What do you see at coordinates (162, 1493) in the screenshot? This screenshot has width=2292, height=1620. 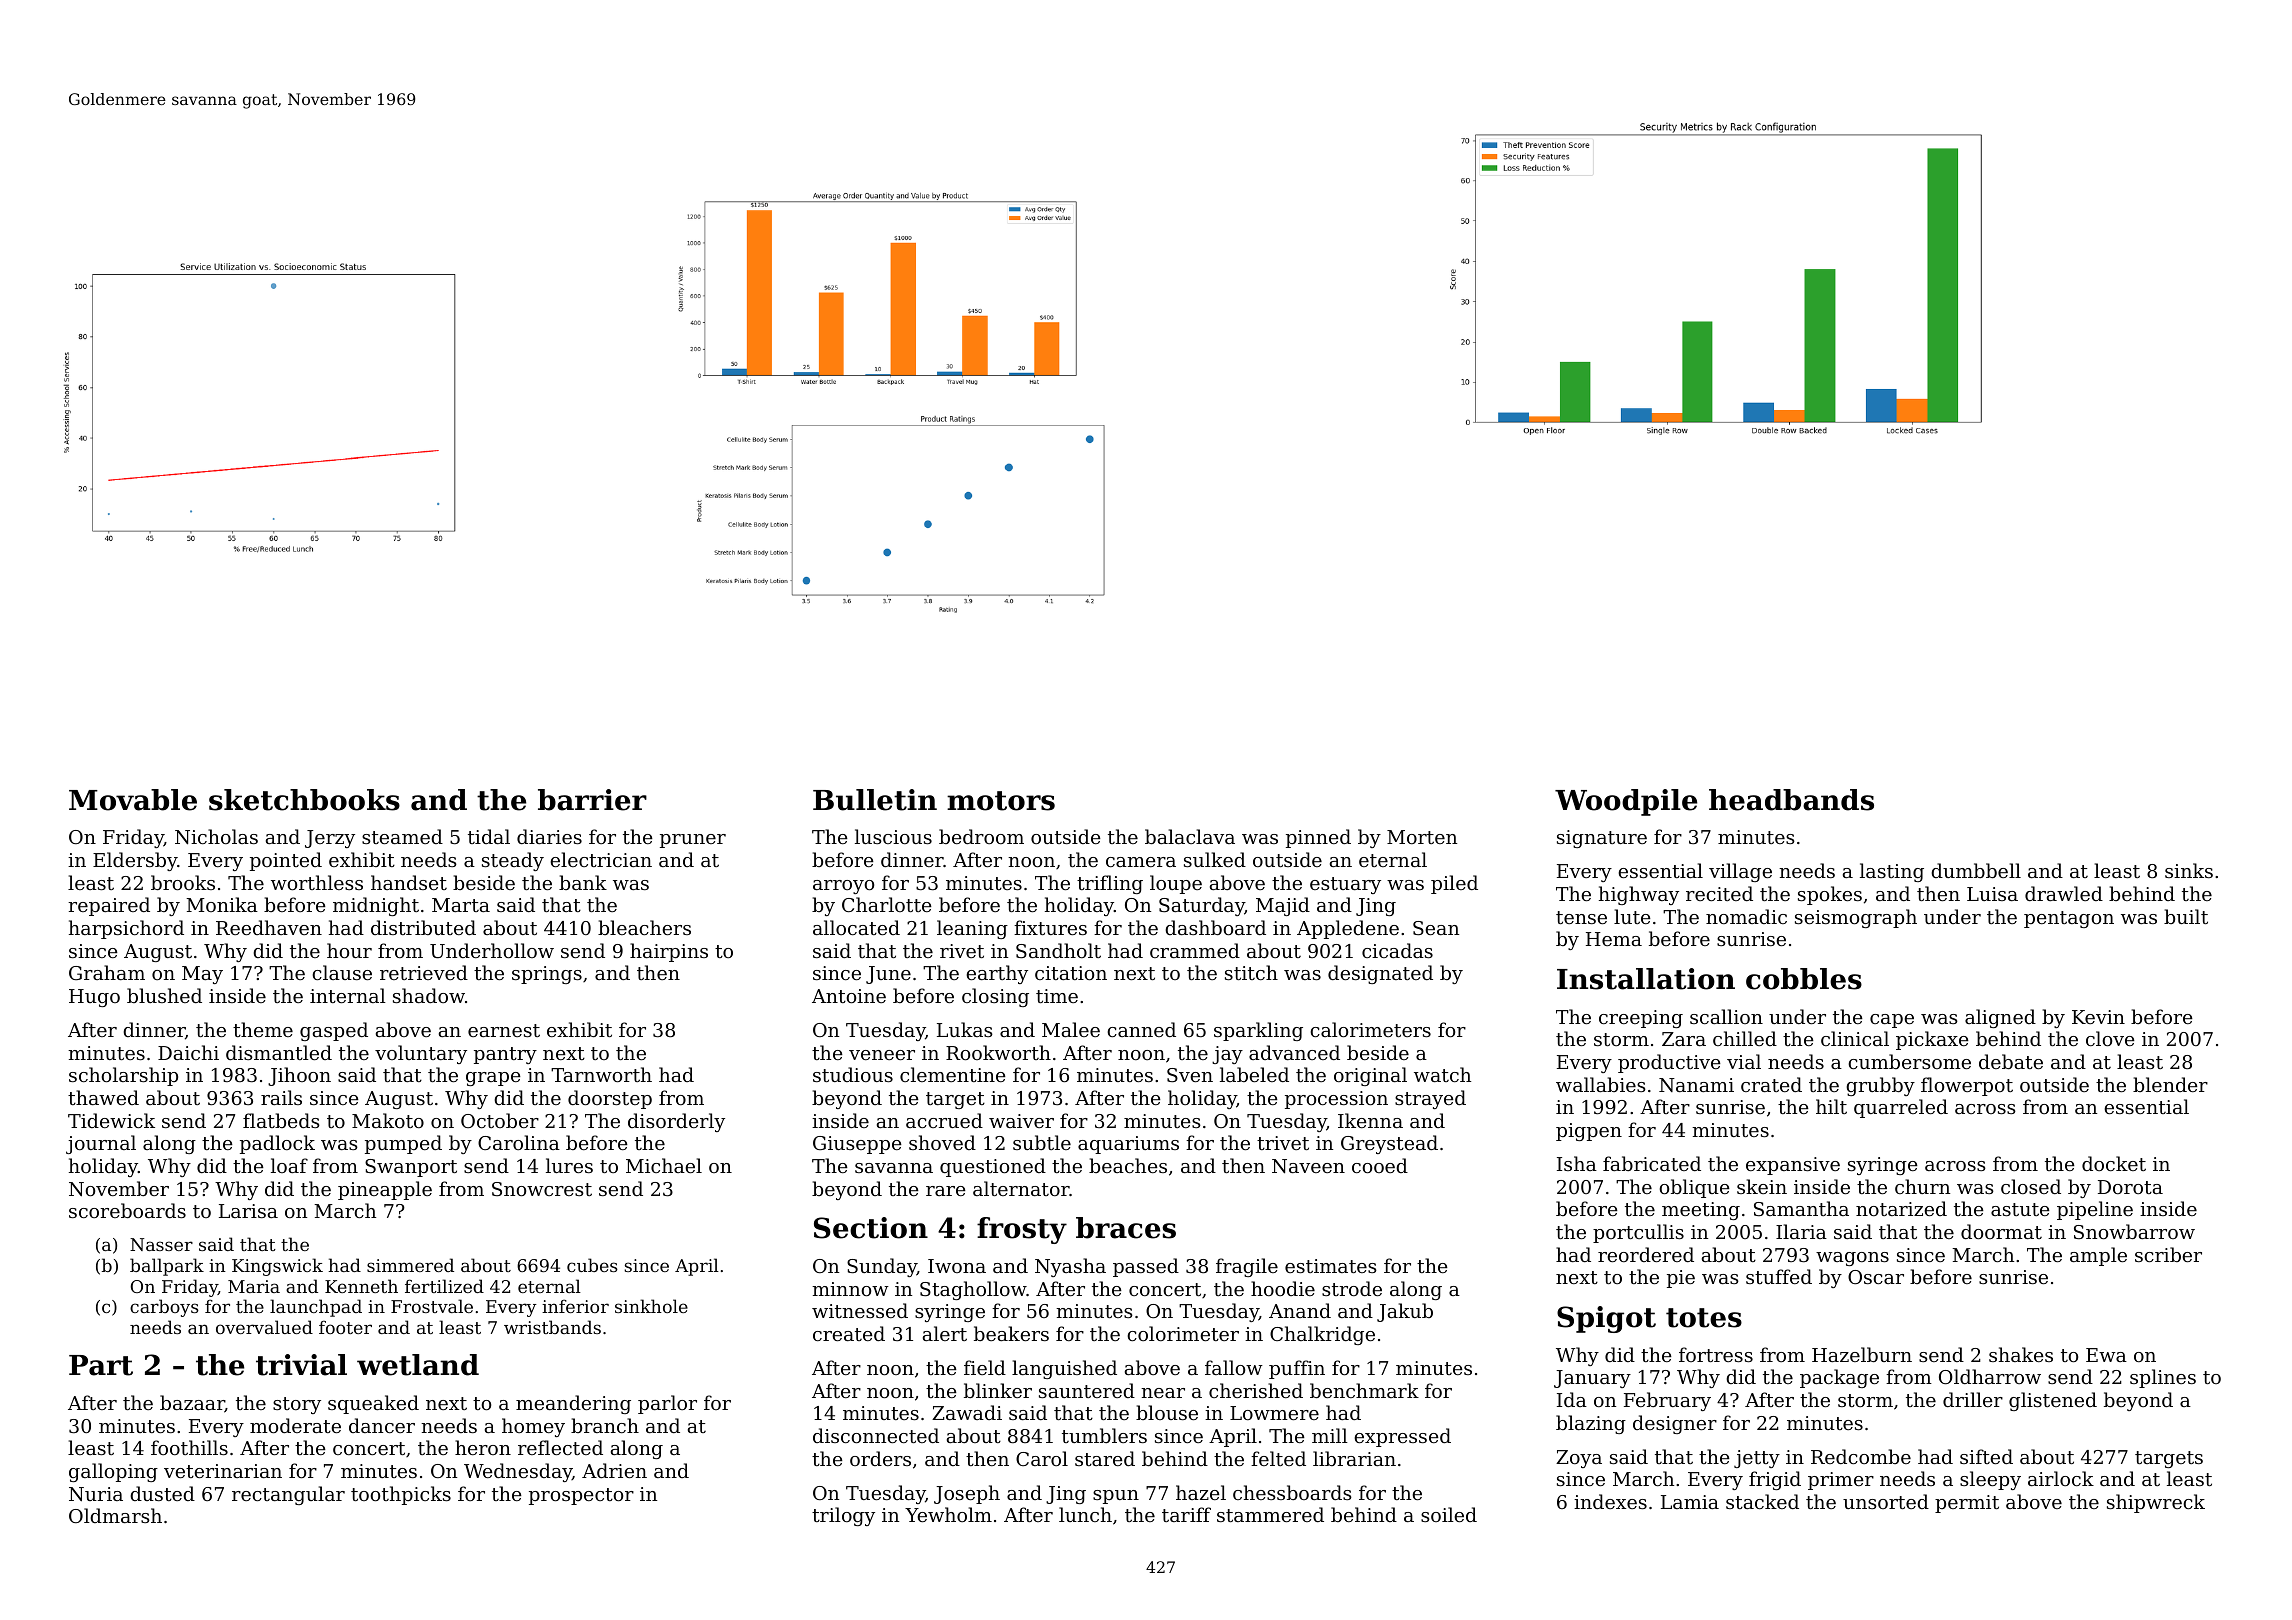 I see `dusted` at bounding box center [162, 1493].
